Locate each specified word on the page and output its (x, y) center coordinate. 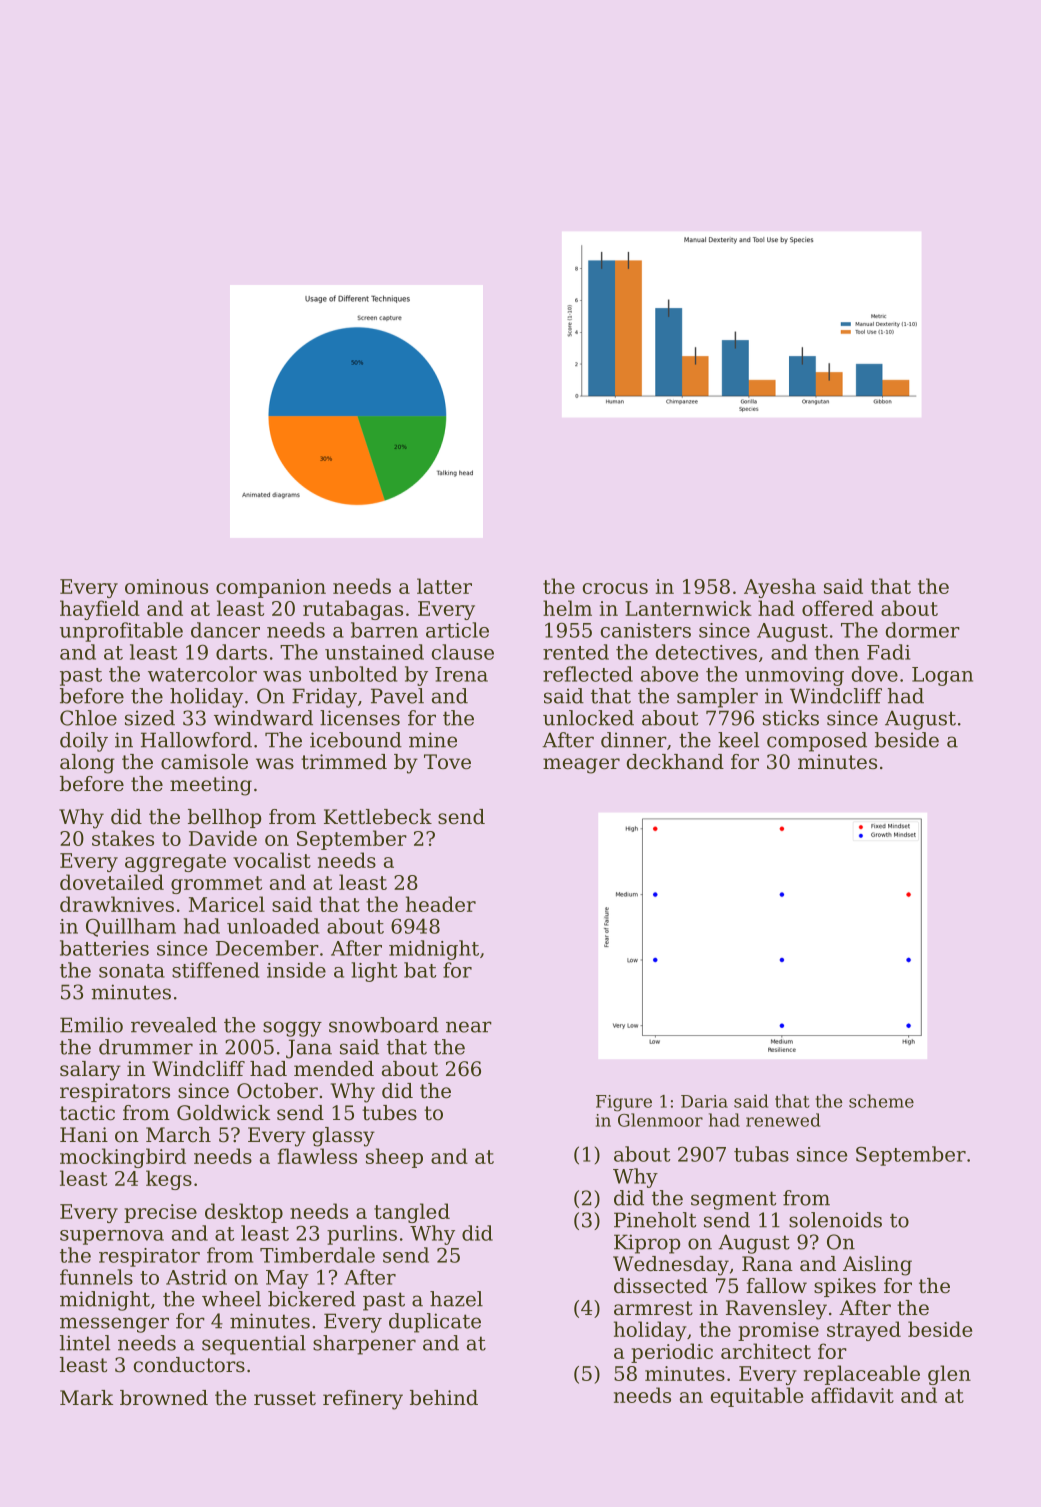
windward (263, 718)
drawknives (117, 904)
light (374, 972)
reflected (588, 674)
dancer (225, 630)
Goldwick (223, 1113)
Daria (704, 1101)
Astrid (196, 1277)
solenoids (835, 1220)
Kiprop (647, 1244)
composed (817, 742)
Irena (461, 674)
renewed (783, 1120)
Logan (942, 676)
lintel (85, 1343)
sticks (791, 718)
